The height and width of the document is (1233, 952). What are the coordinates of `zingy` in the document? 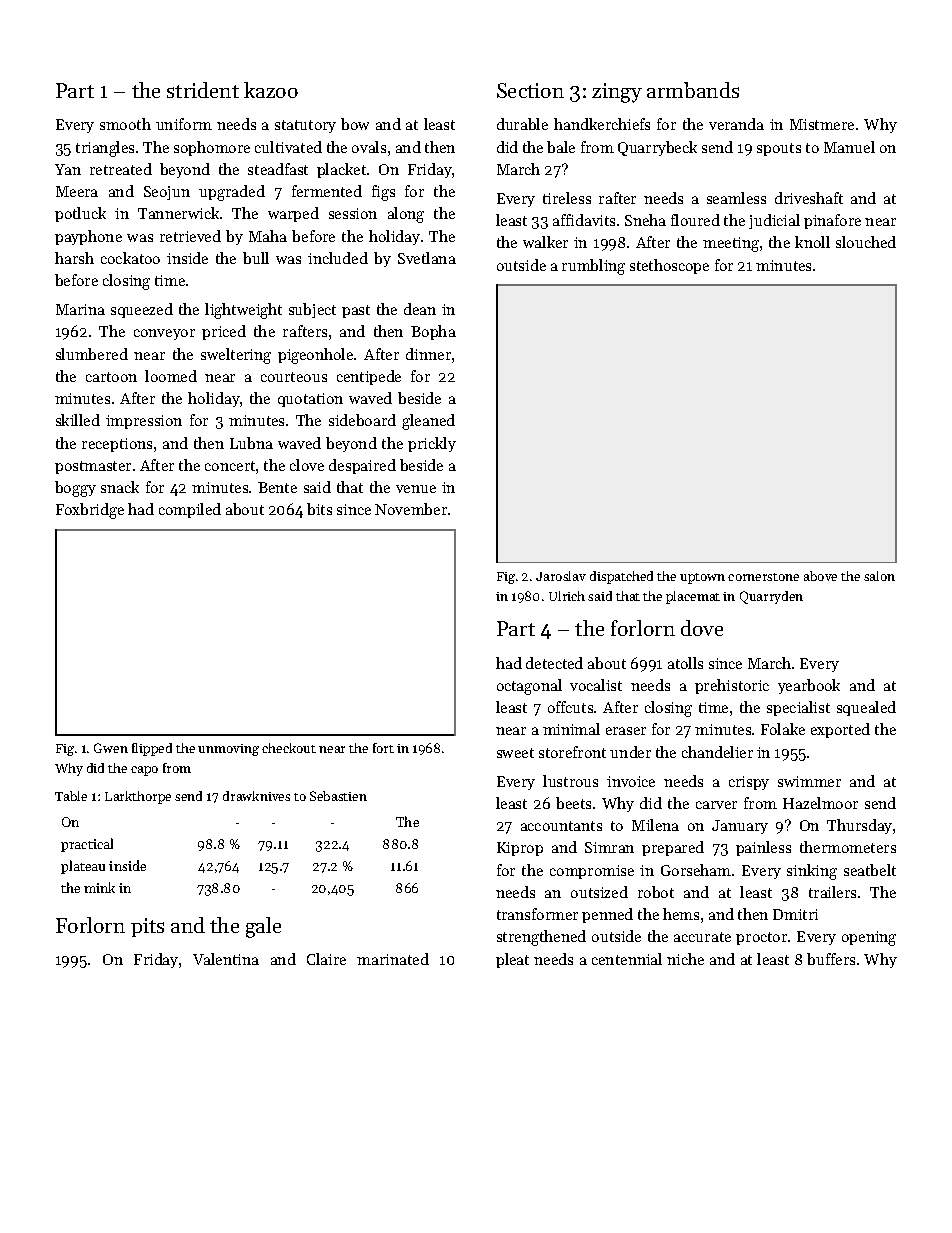 It's located at (617, 93).
